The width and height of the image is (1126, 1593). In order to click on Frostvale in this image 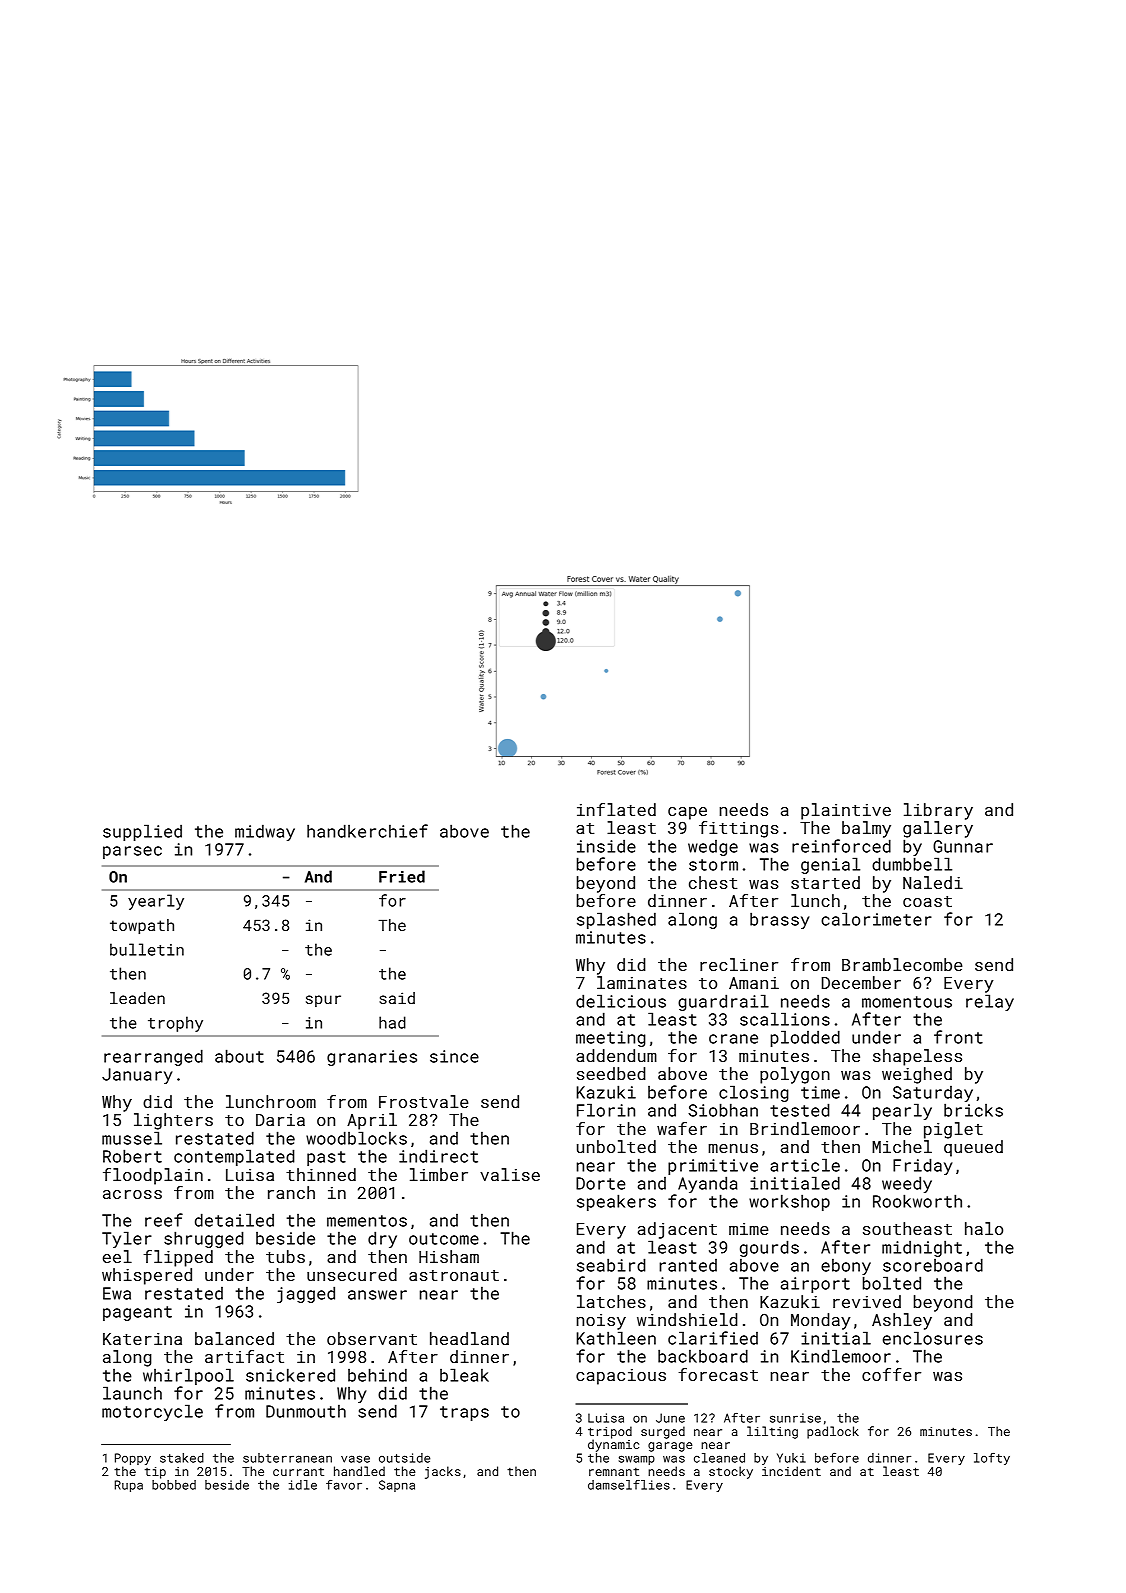, I will do `click(424, 1101)`.
